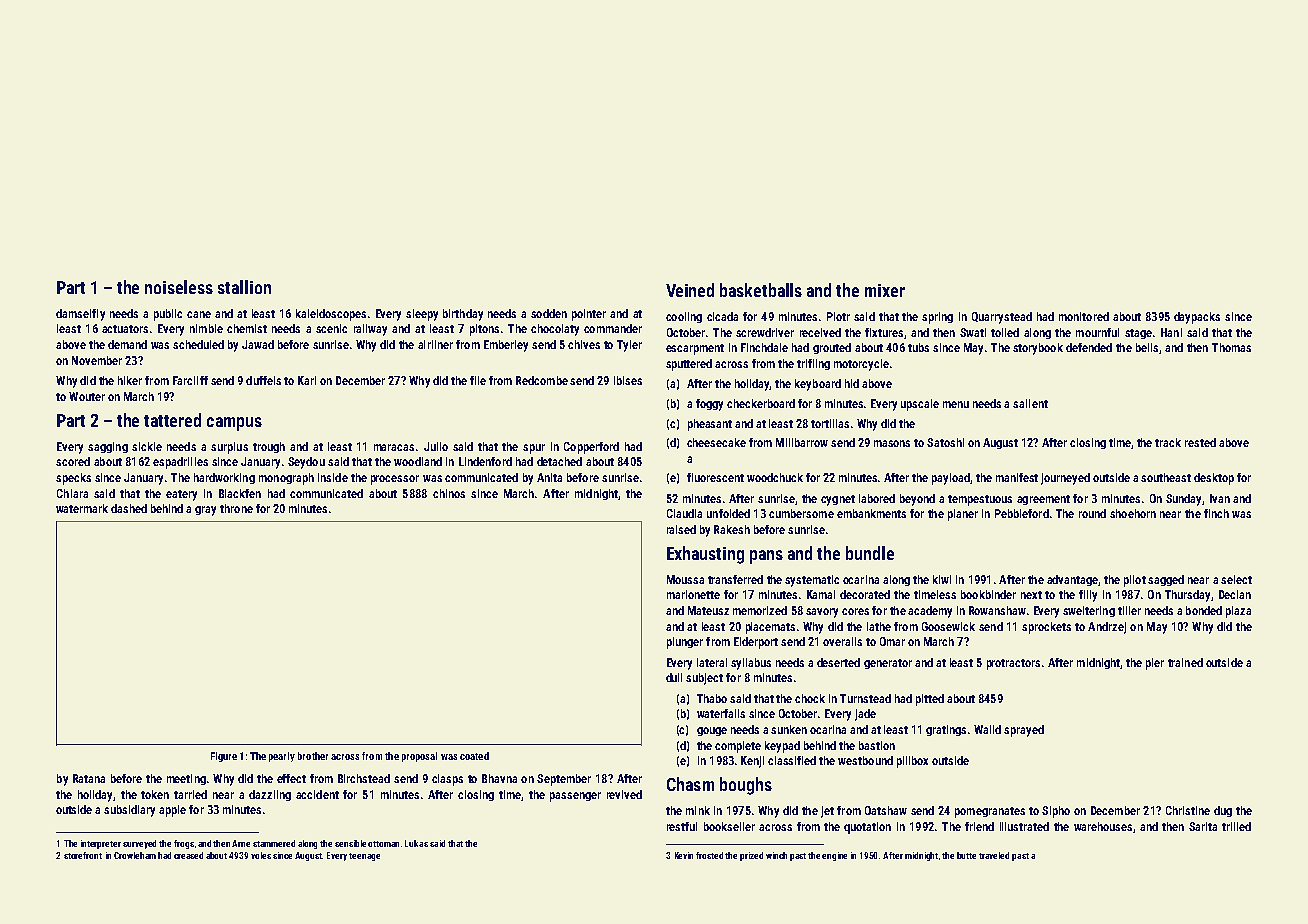 This page has width=1308, height=924. What do you see at coordinates (834, 856) in the page?
I see `engine` at bounding box center [834, 856].
